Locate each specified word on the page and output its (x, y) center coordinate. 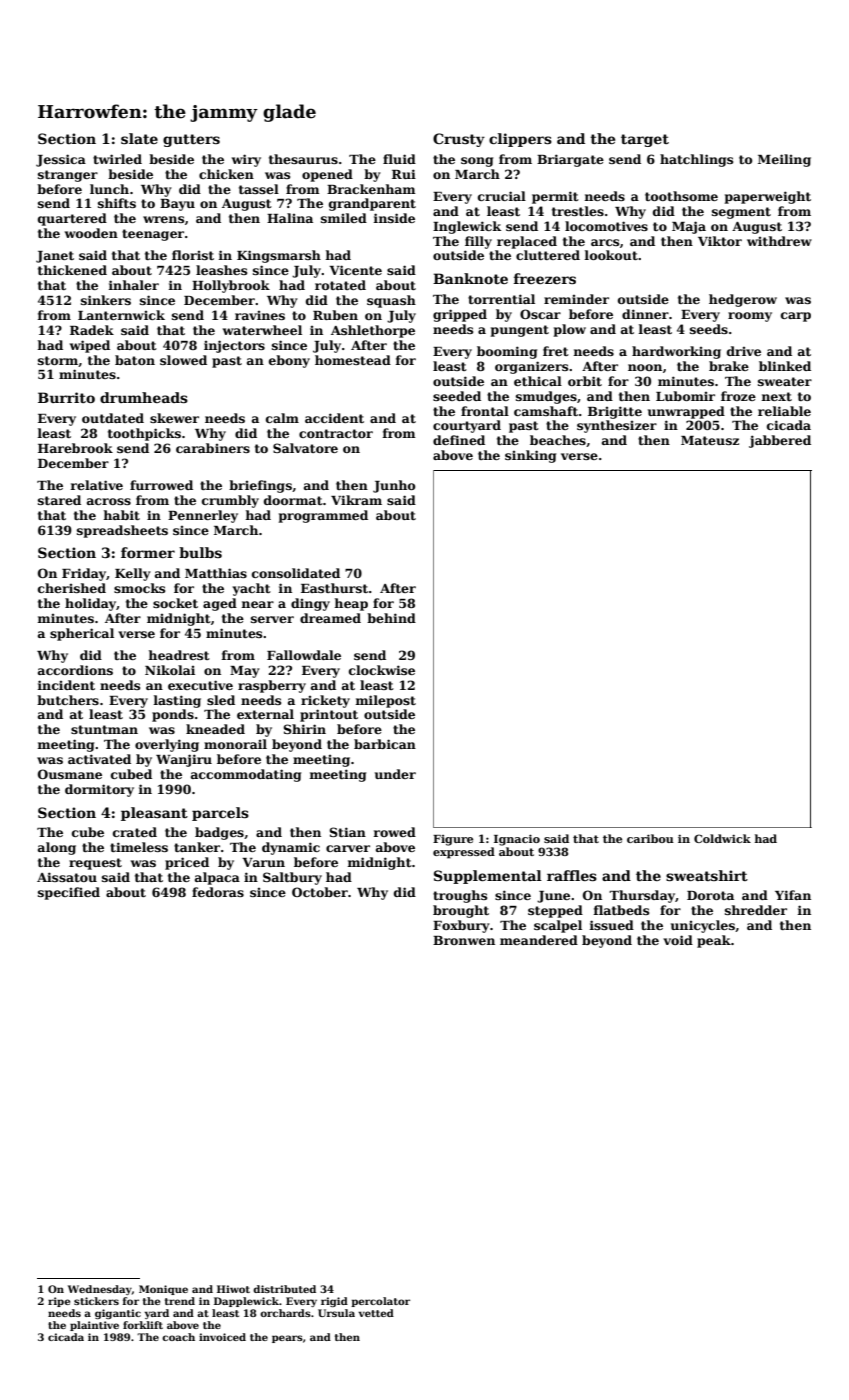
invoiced (222, 1337)
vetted (376, 1313)
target (645, 140)
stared (59, 500)
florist (193, 255)
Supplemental (488, 877)
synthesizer (617, 426)
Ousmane (70, 774)
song (477, 162)
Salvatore (305, 448)
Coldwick (722, 838)
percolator (380, 1302)
